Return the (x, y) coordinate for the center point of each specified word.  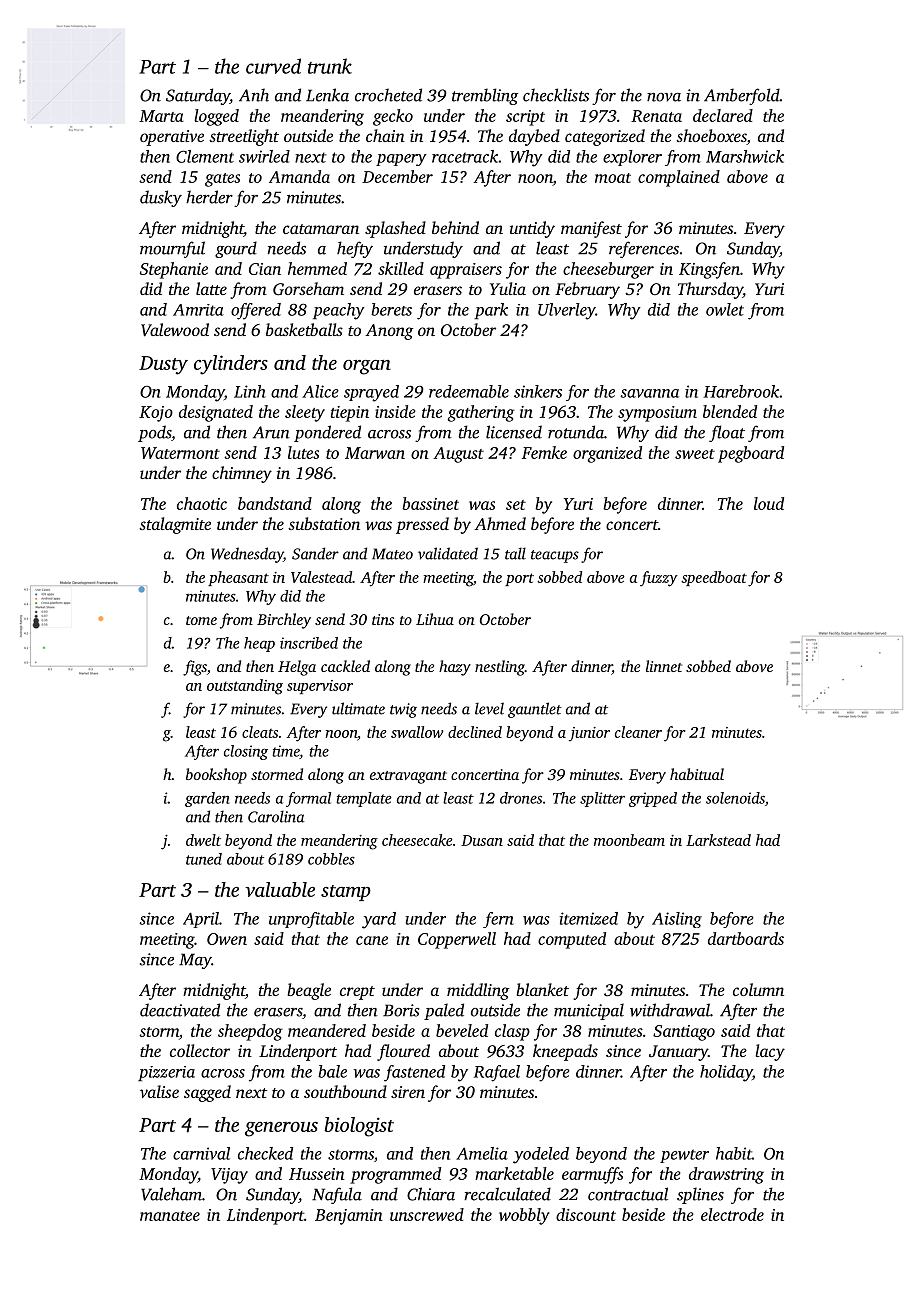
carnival (201, 1153)
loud (769, 503)
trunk (330, 66)
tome (201, 620)
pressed (422, 525)
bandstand (275, 503)
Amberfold (742, 96)
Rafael (497, 1073)
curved (273, 66)
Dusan (482, 840)
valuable (280, 889)
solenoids (735, 798)
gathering (481, 413)
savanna (649, 393)
